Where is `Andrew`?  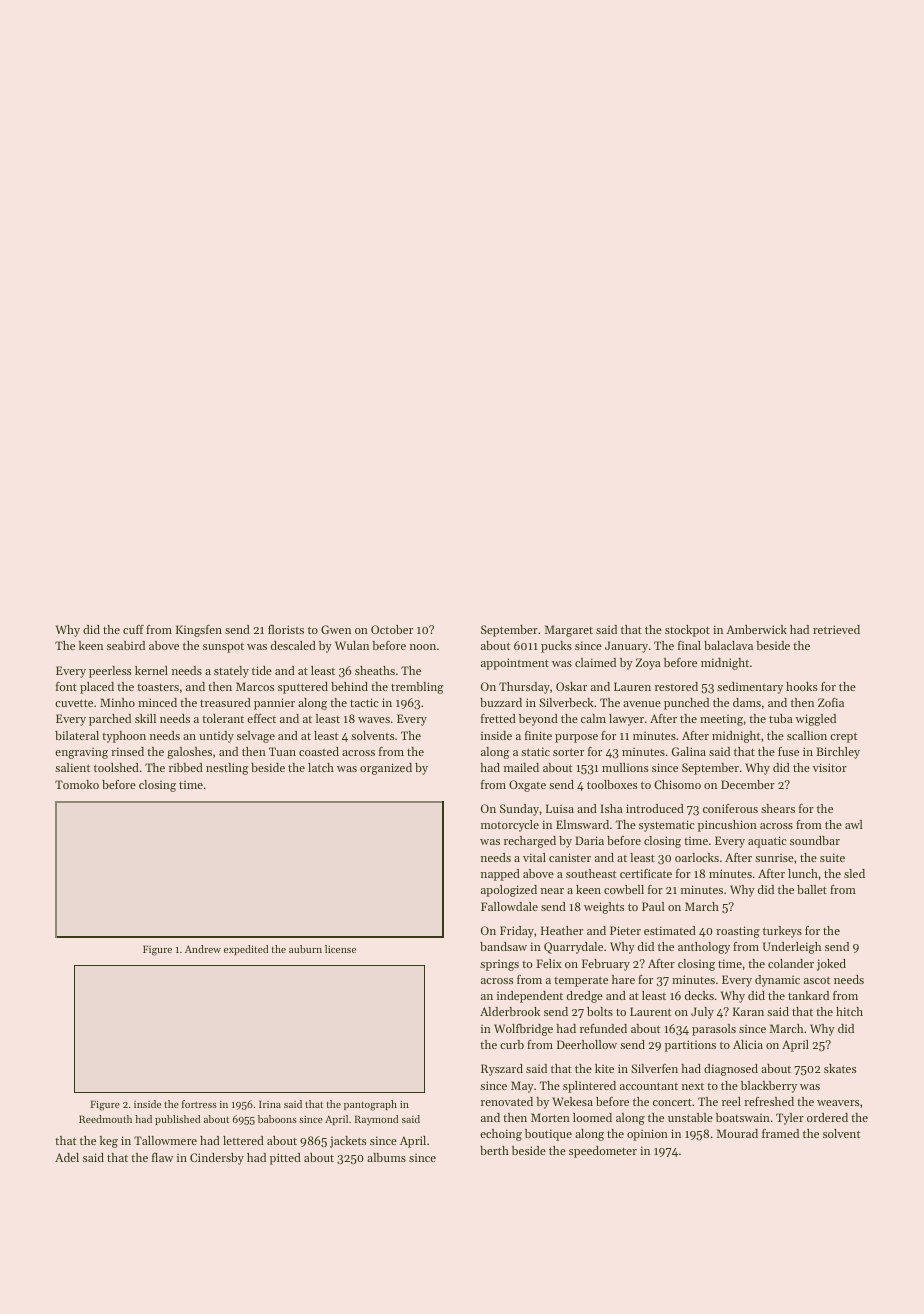 Andrew is located at coordinates (203, 949).
